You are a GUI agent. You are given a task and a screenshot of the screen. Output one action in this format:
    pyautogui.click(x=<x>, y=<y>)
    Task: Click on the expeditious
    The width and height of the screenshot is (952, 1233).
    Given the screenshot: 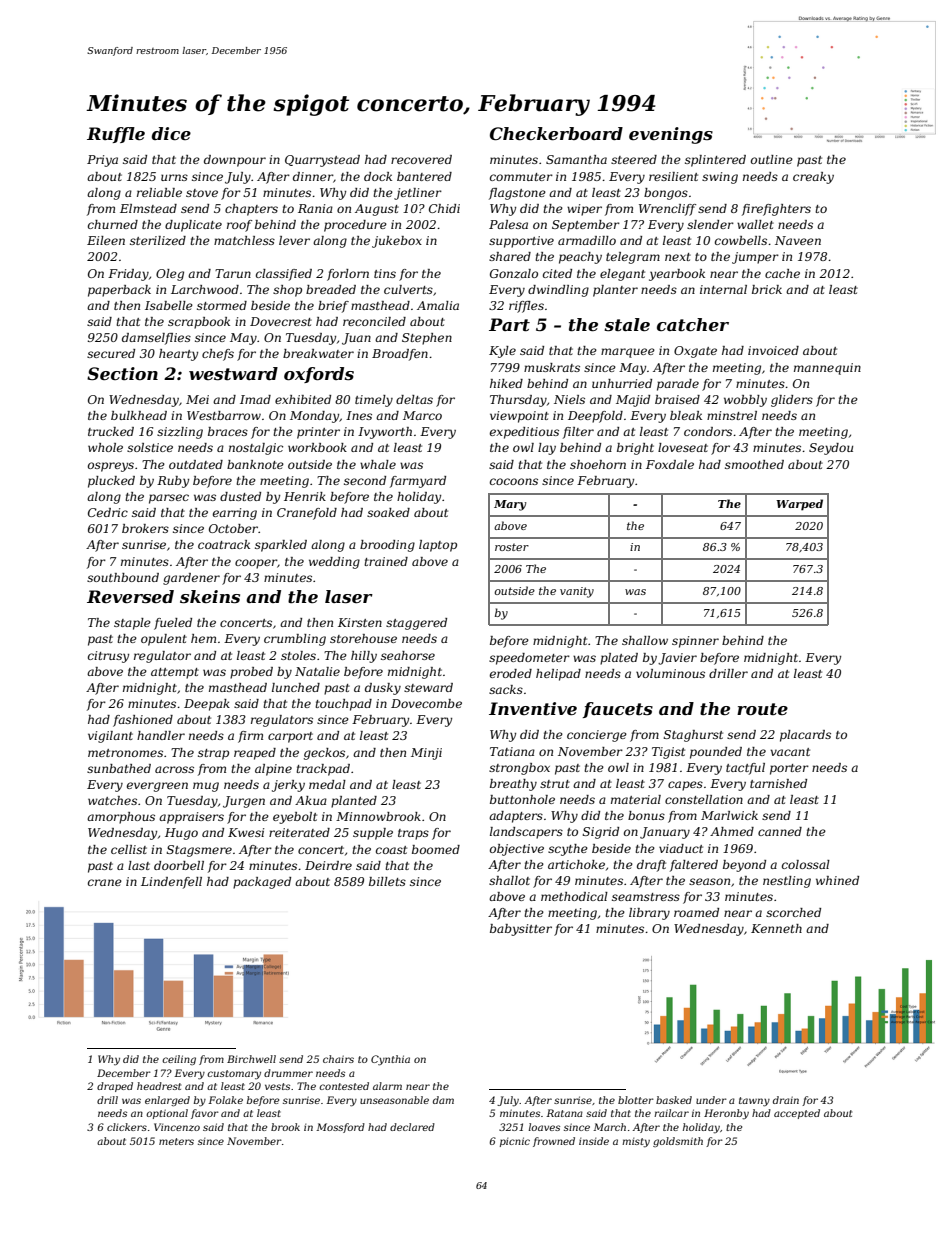 What is the action you would take?
    pyautogui.click(x=524, y=433)
